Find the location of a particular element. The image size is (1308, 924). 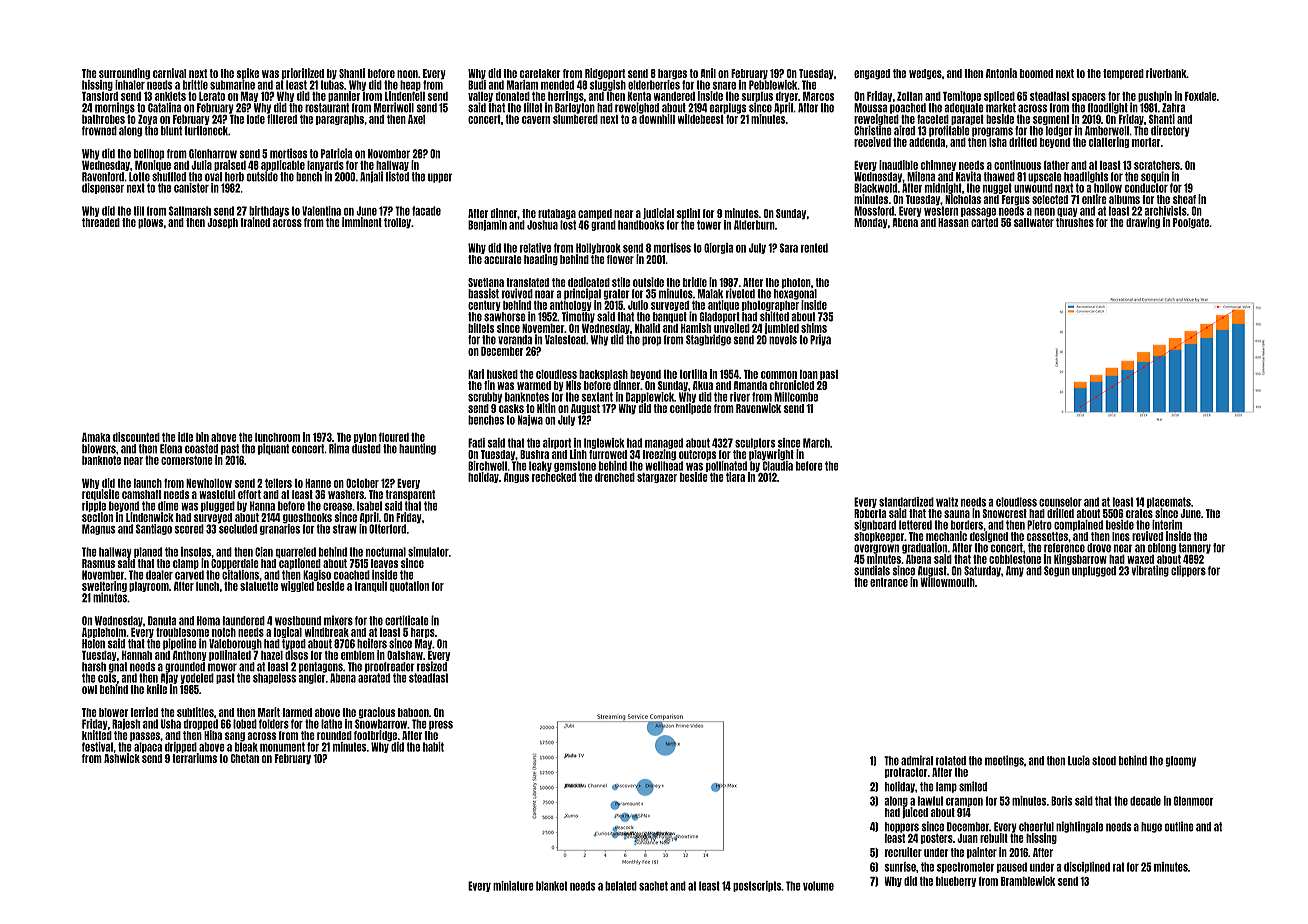

scored is located at coordinates (189, 529).
